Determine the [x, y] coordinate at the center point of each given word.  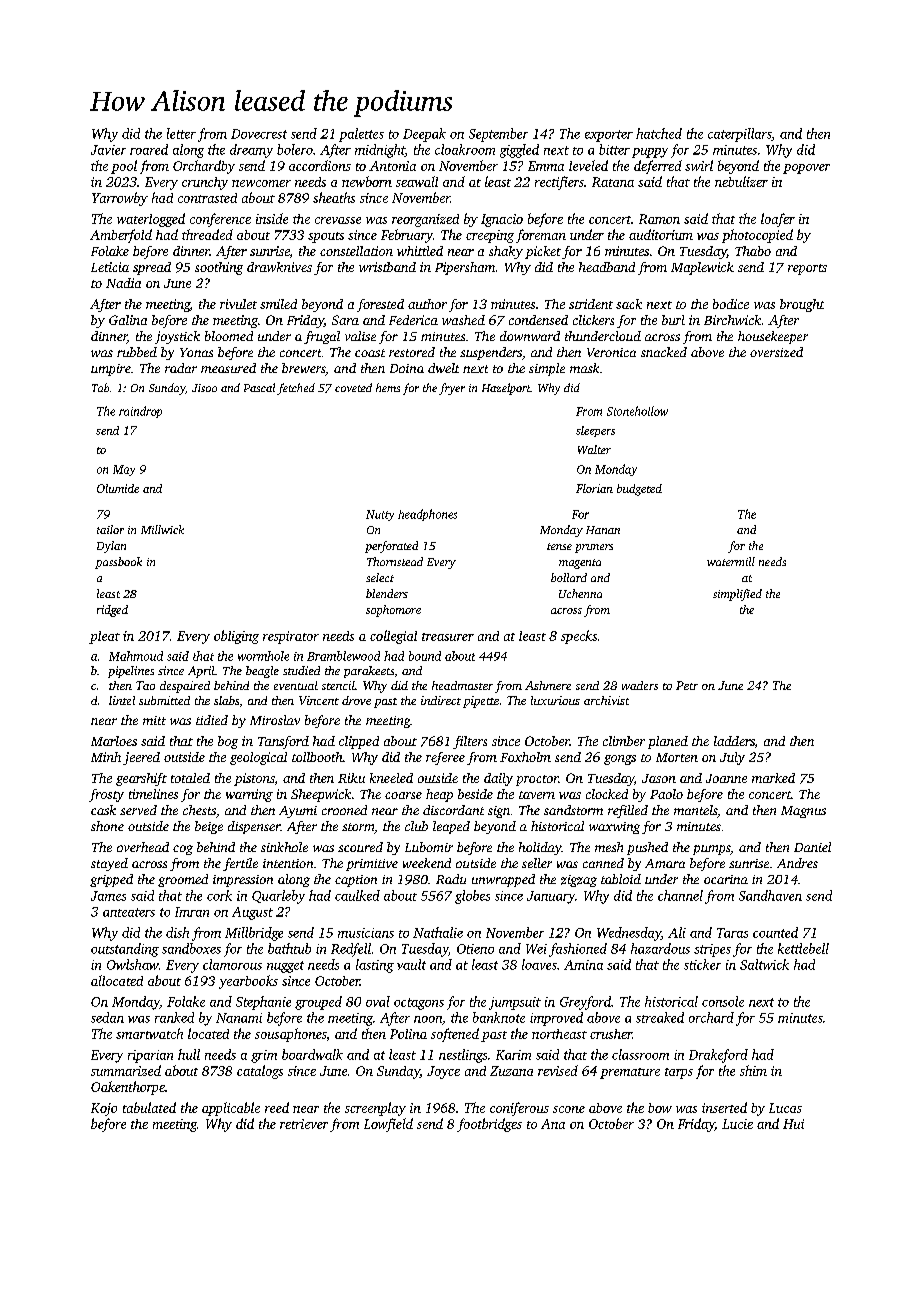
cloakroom [465, 149]
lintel [122, 700]
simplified [737, 595]
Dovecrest [259, 134]
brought [802, 305]
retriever [304, 1124]
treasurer [448, 637]
